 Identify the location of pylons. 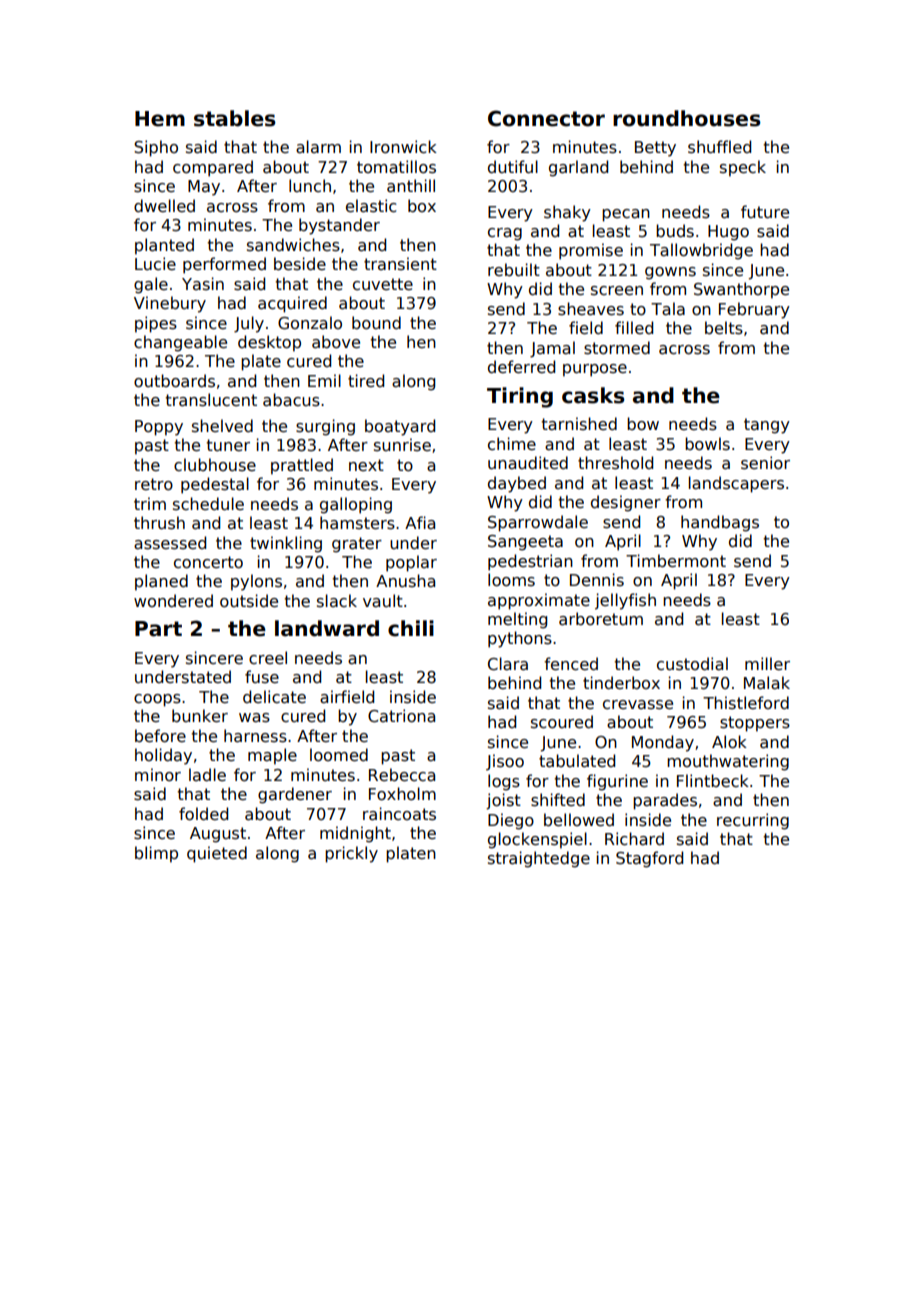
(256, 582).
